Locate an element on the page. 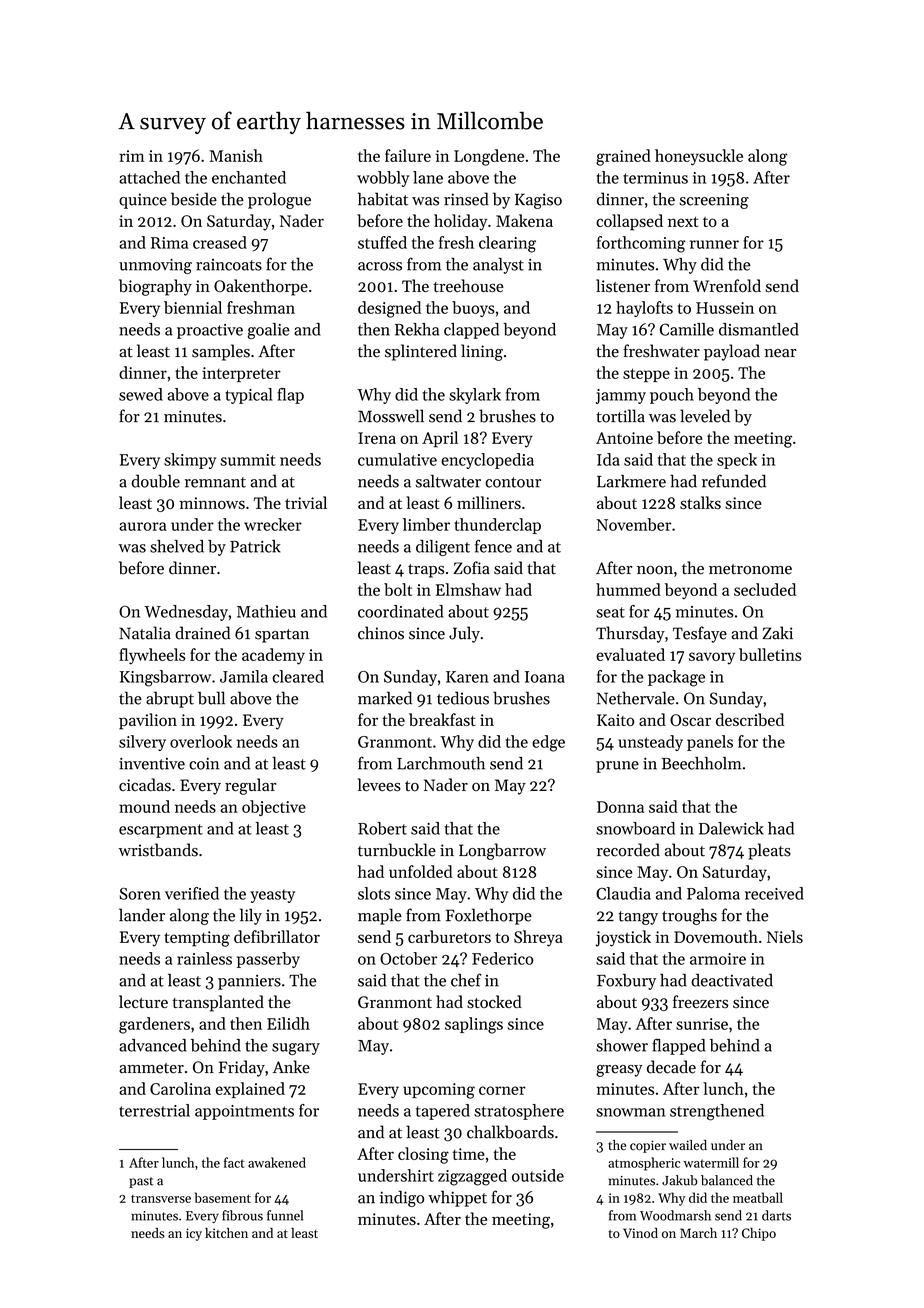 The image size is (924, 1308). Kagiso is located at coordinates (538, 201).
